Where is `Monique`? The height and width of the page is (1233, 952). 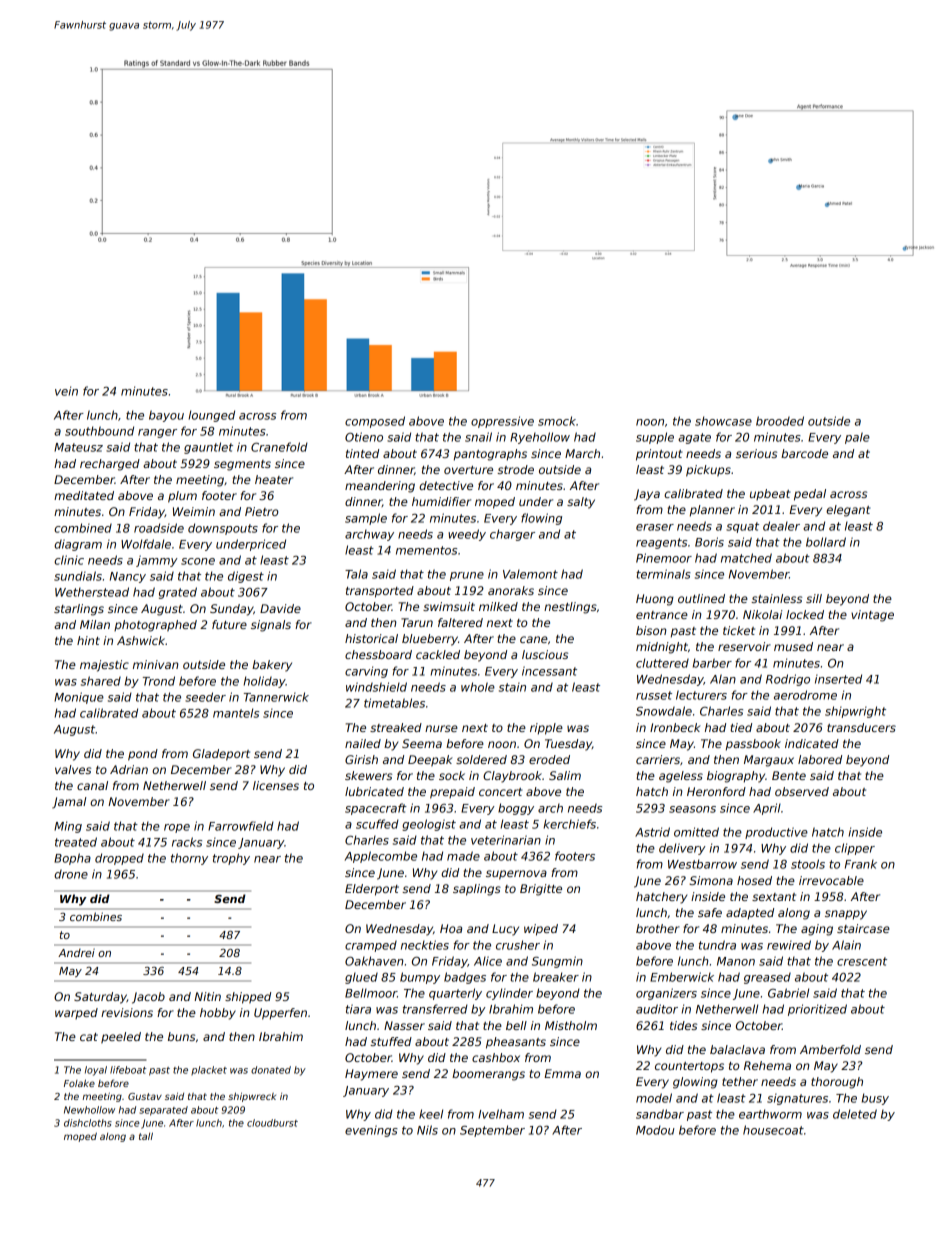 Monique is located at coordinates (79, 698).
